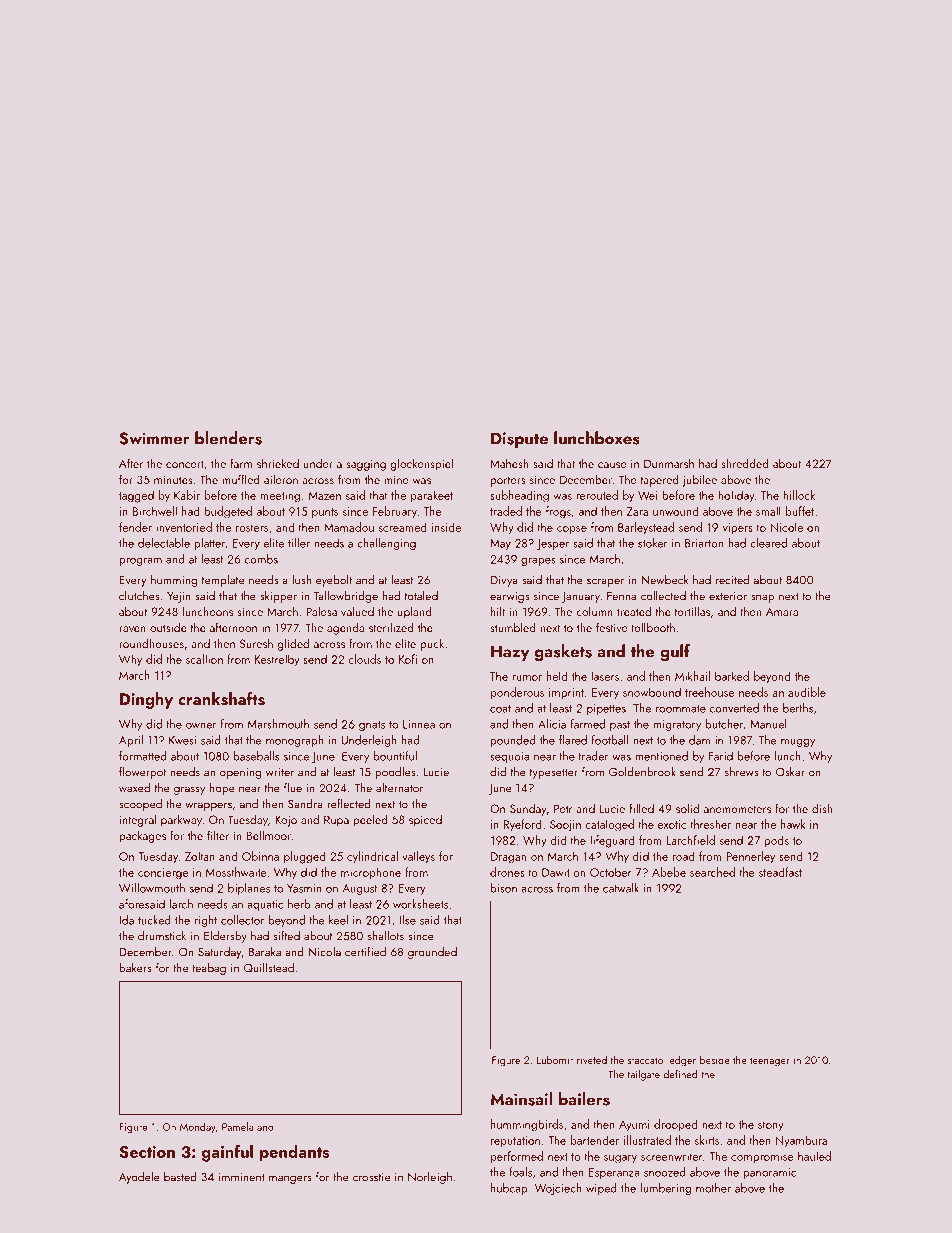 This image has width=952, height=1233. Describe the element at coordinates (256, 643) in the image. I see `Suresh` at that location.
